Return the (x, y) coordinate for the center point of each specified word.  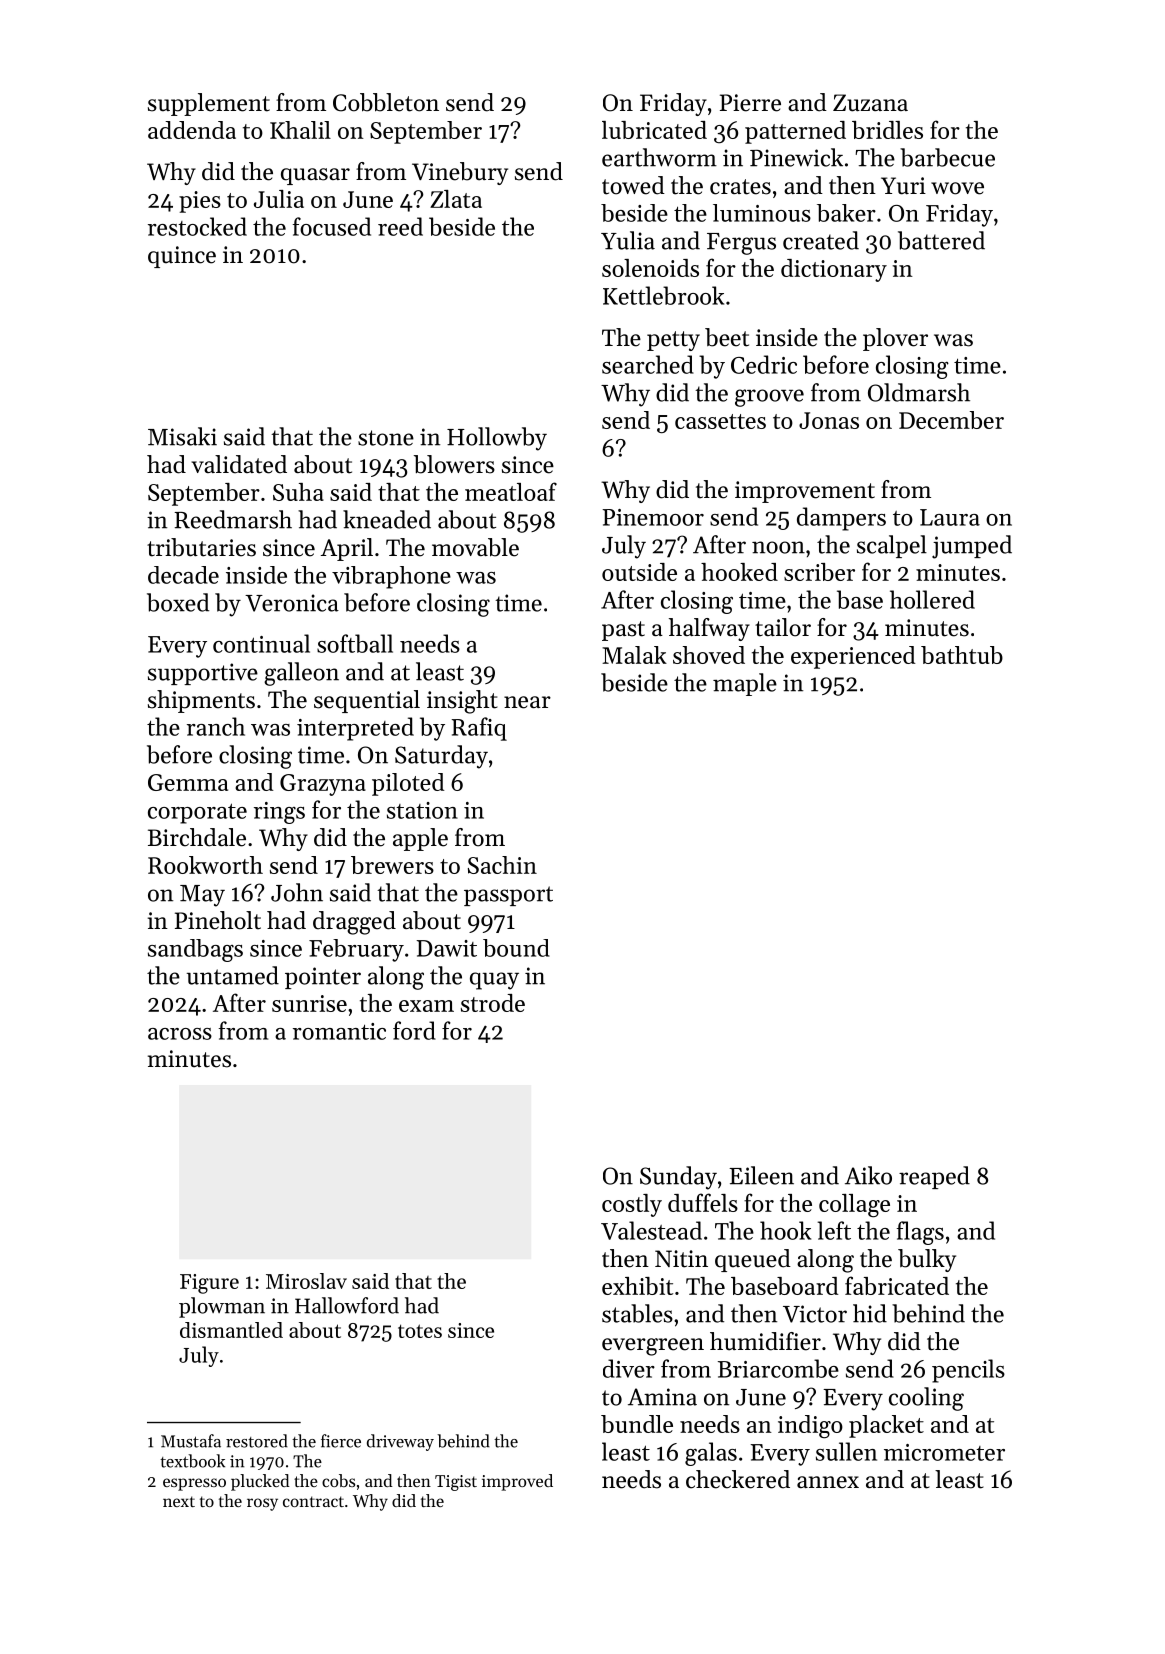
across (180, 1034)
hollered (932, 599)
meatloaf (511, 491)
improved (517, 1482)
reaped (934, 1177)
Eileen (761, 1175)
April (347, 549)
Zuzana (870, 103)
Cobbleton (386, 102)
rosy (262, 1504)
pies (200, 202)
